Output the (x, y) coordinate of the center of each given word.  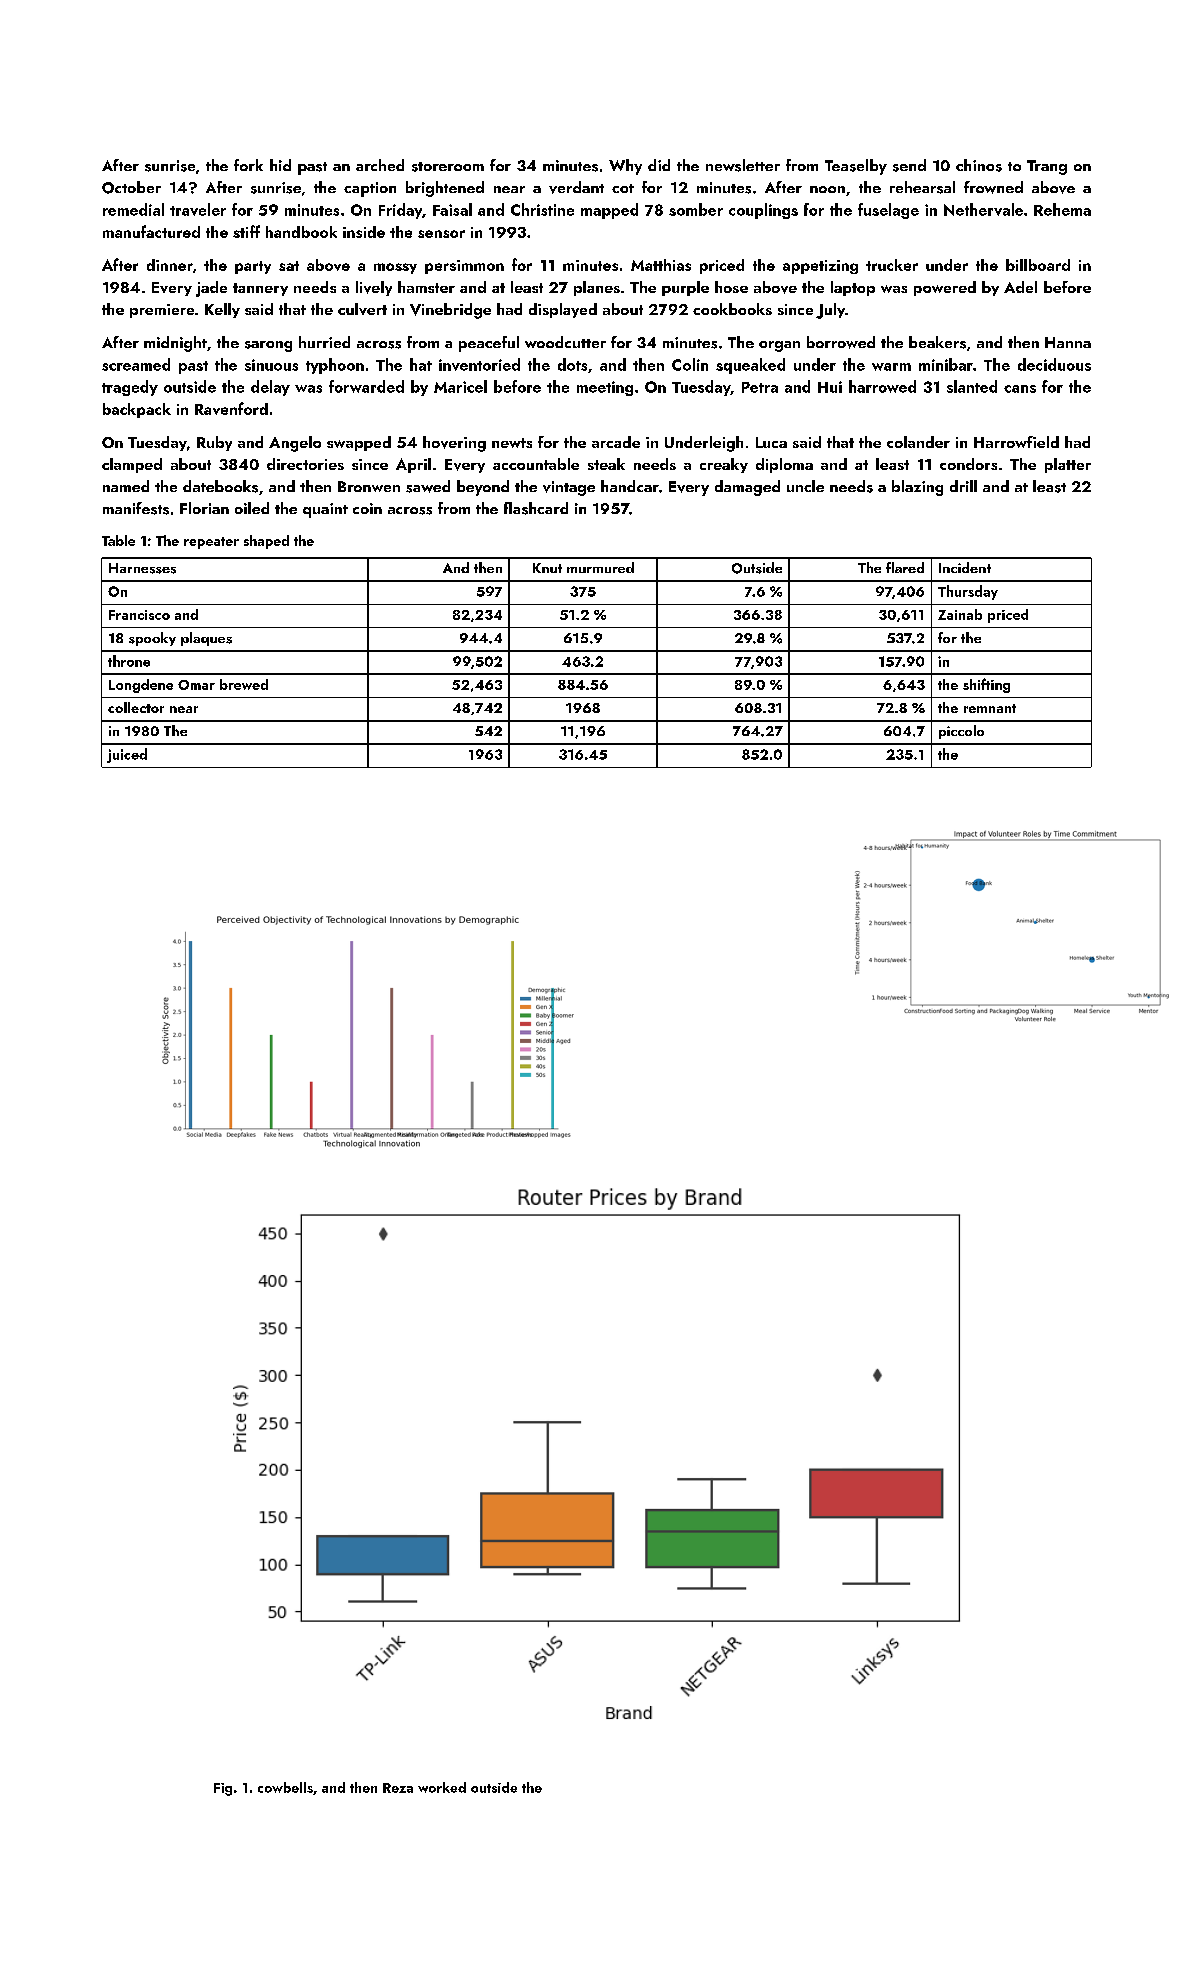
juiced (127, 755)
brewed (244, 684)
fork (248, 165)
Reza (398, 1788)
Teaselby (856, 167)
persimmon (464, 267)
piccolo (961, 732)
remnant (990, 708)
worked (442, 1787)
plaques (206, 639)
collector (136, 707)
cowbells (285, 1787)
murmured (600, 567)
